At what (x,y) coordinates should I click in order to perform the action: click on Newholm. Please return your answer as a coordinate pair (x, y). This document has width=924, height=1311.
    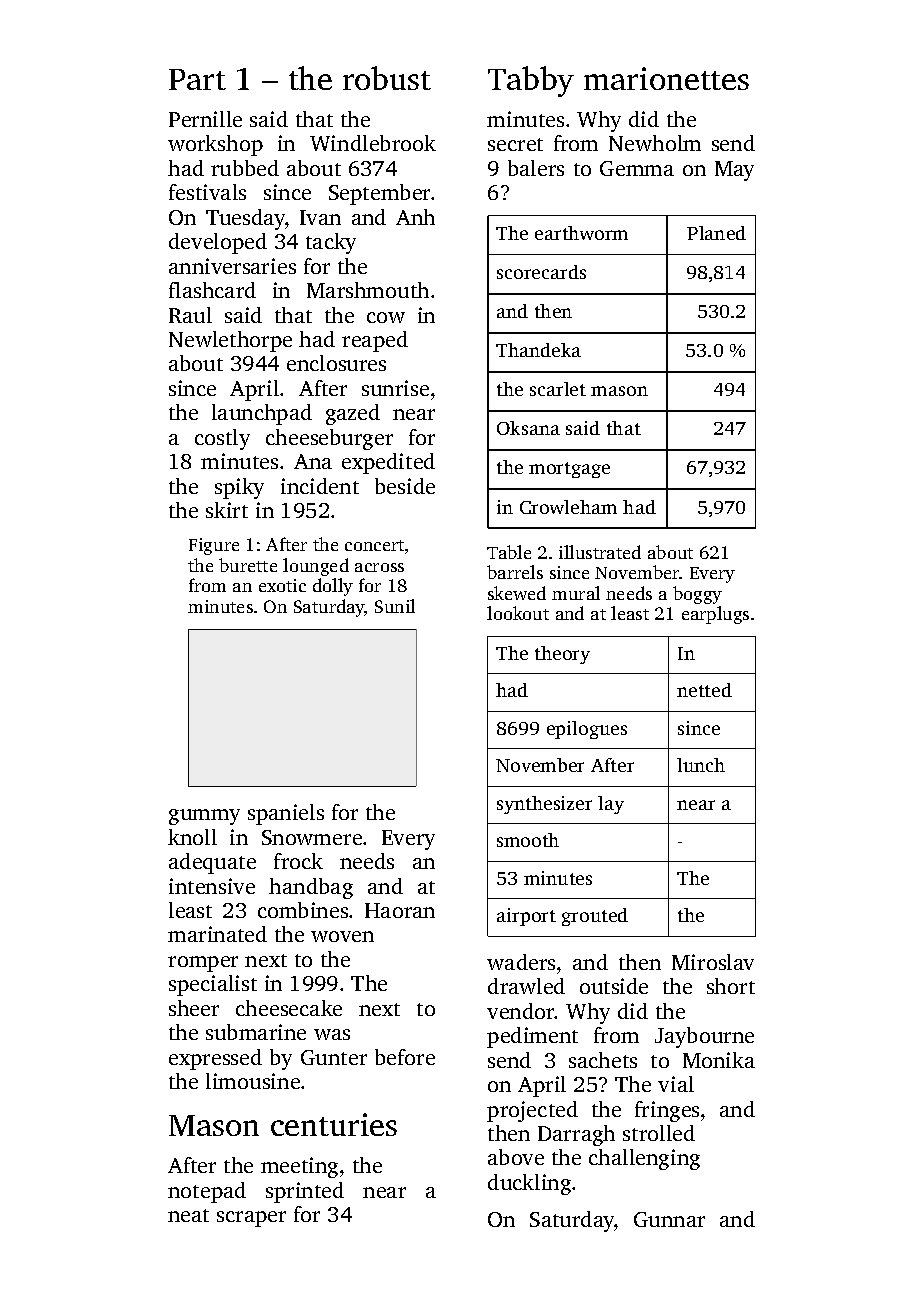
    Looking at the image, I should click on (655, 143).
